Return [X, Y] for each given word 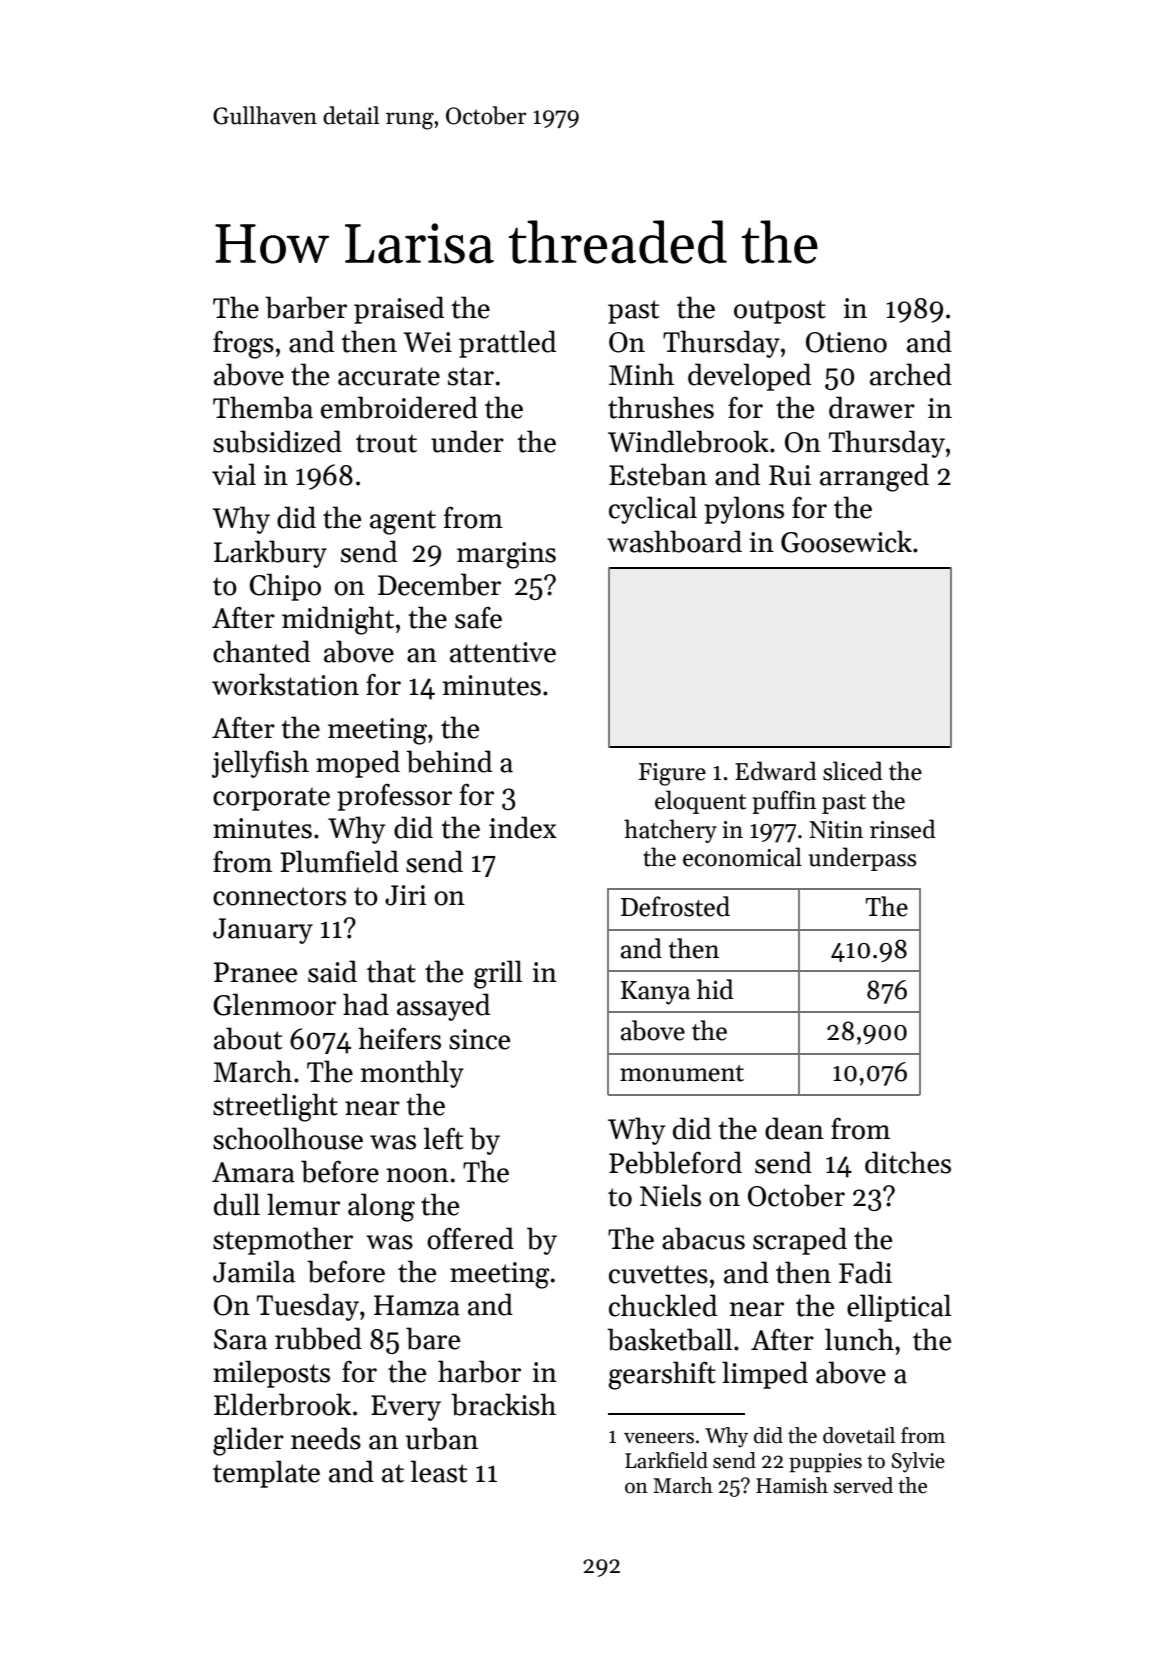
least [438, 1471]
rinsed [903, 829]
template [266, 1474]
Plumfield [339, 861]
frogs [243, 344]
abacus [703, 1238]
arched [911, 374]
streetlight [275, 1107]
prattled [507, 344]
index [523, 827]
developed [749, 377]
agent [403, 522]
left [443, 1138]
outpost [780, 312]
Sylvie [918, 1462]
